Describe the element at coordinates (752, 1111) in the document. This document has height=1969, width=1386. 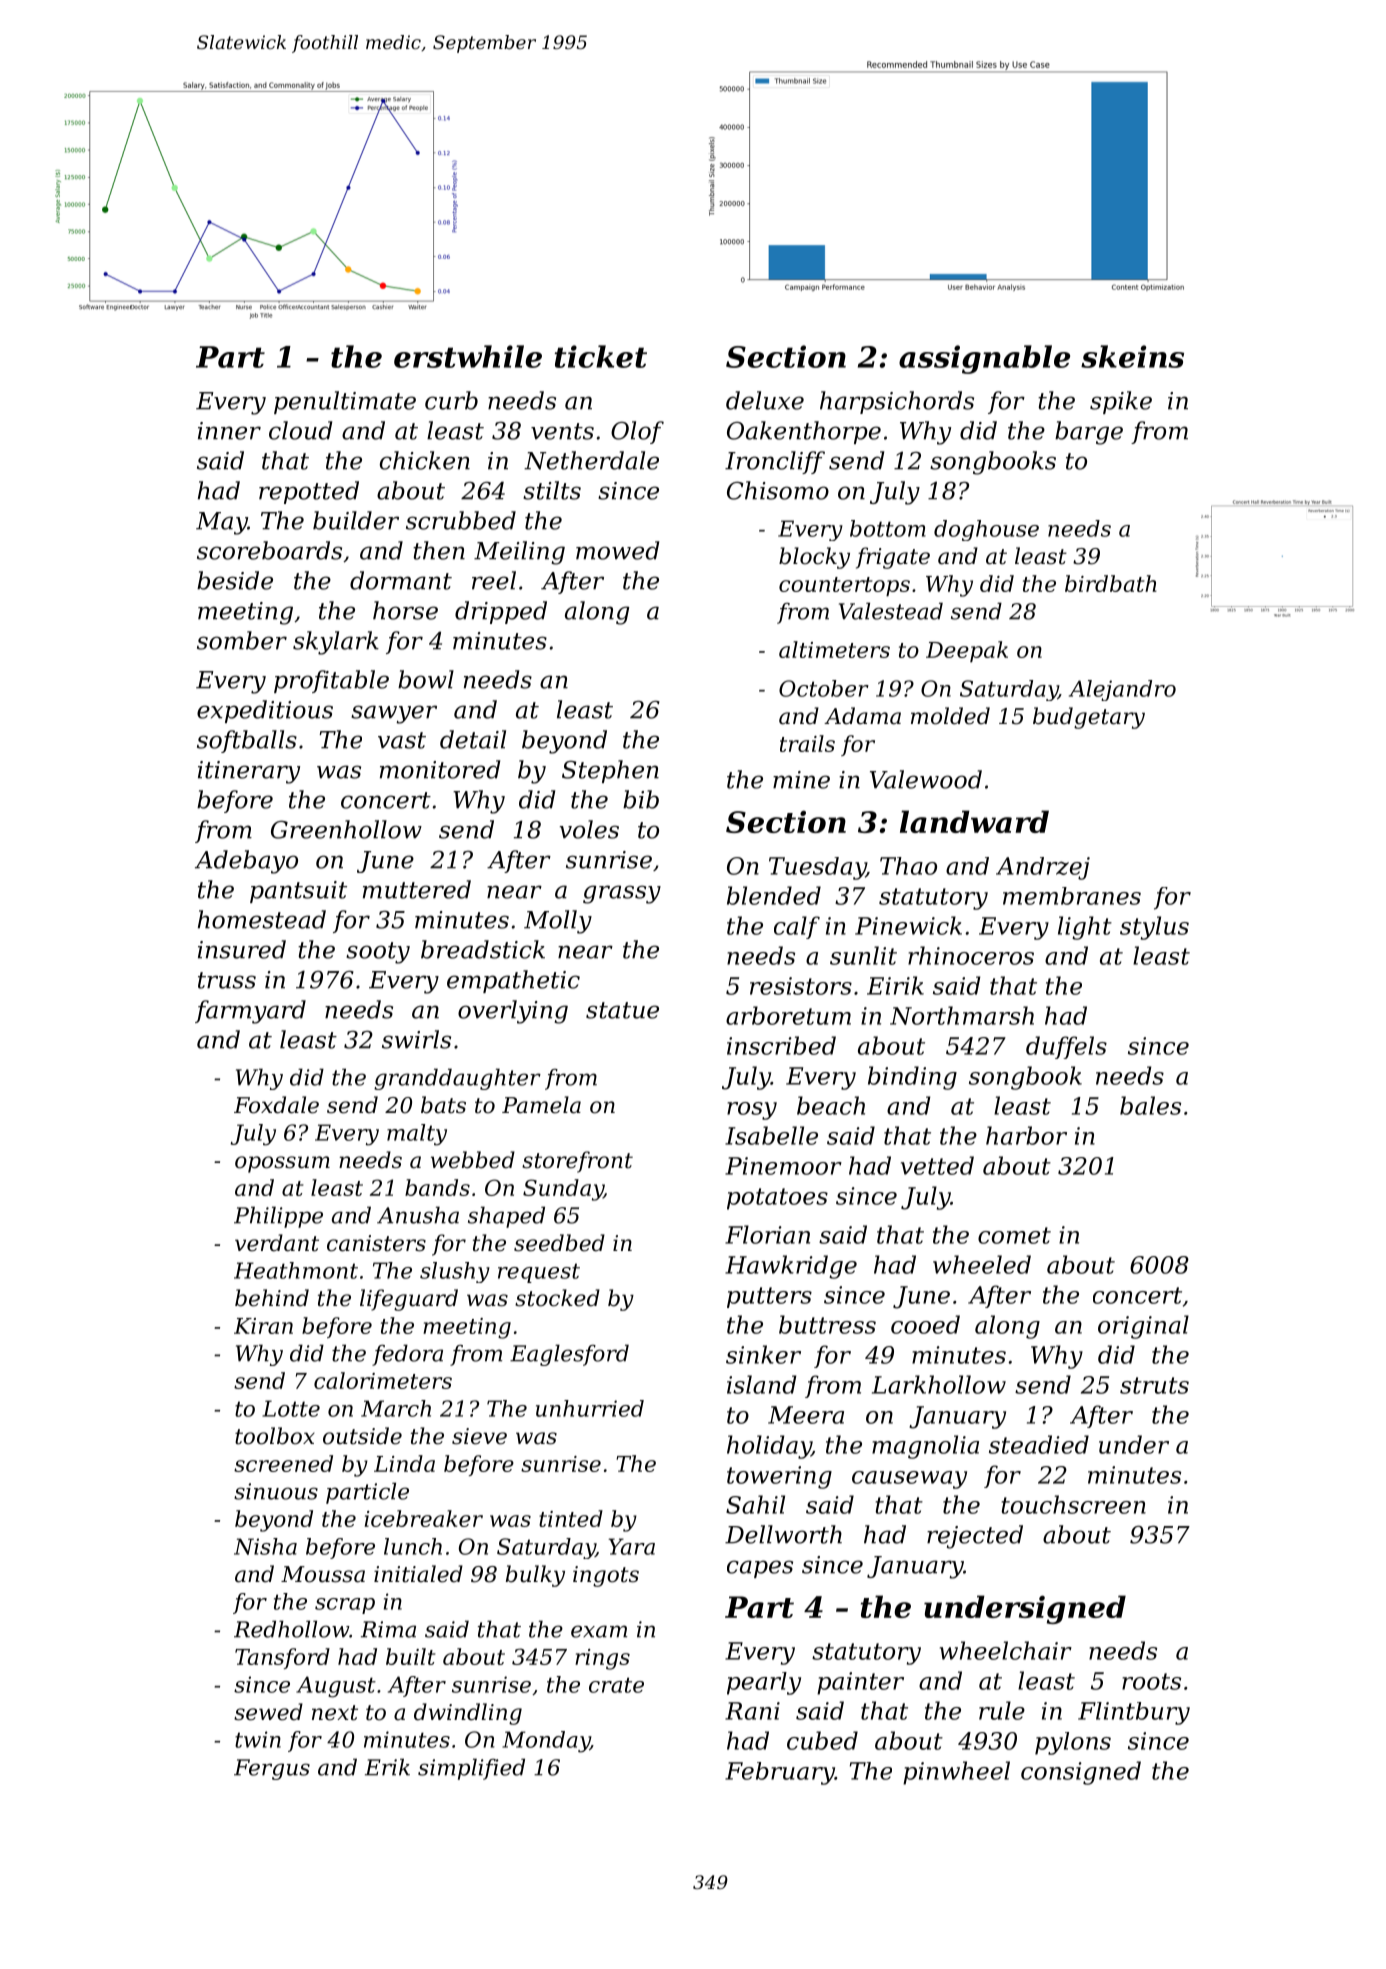
I see `rosy` at that location.
